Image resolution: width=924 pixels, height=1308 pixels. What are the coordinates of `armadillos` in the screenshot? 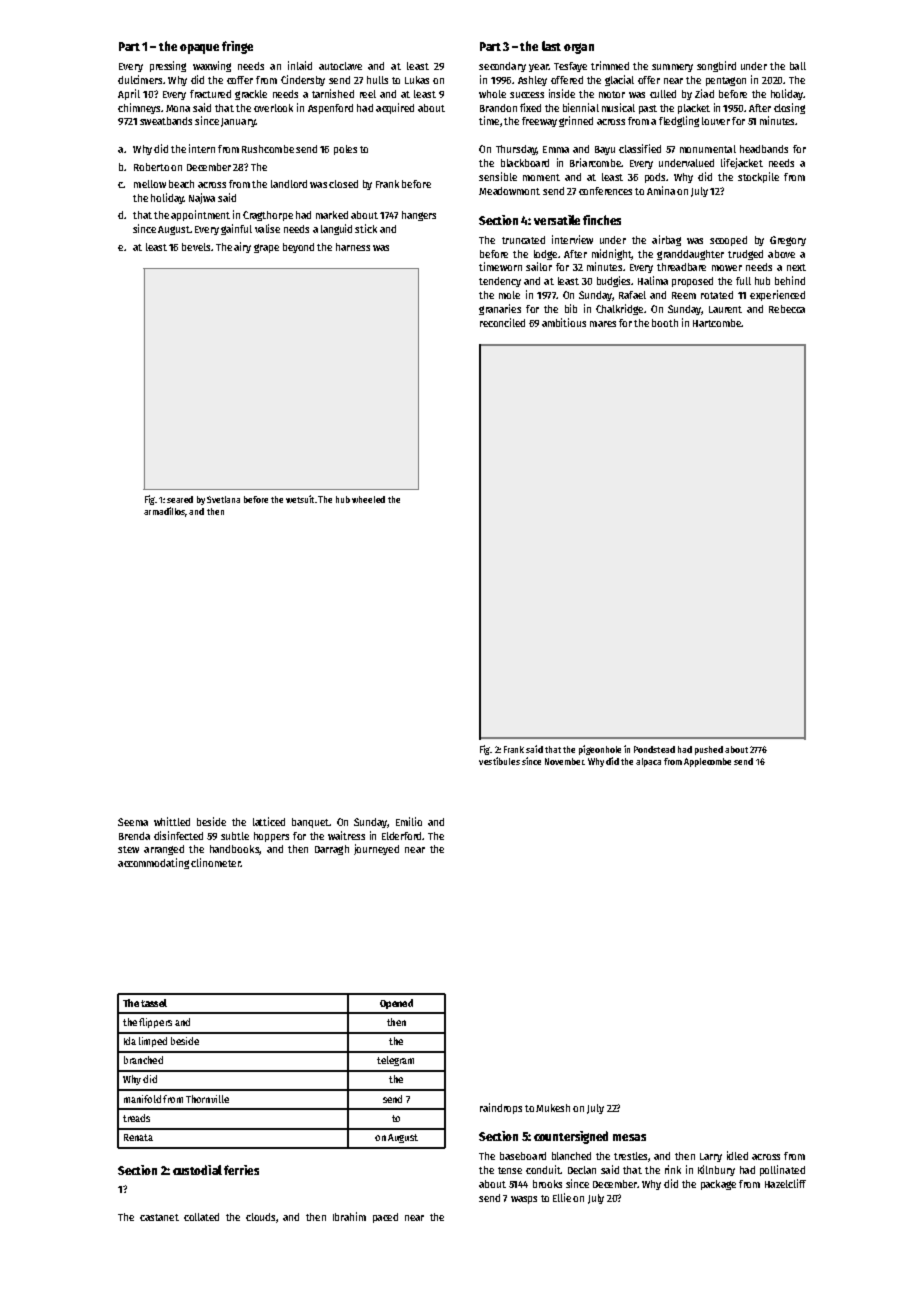 It's located at (165, 512).
